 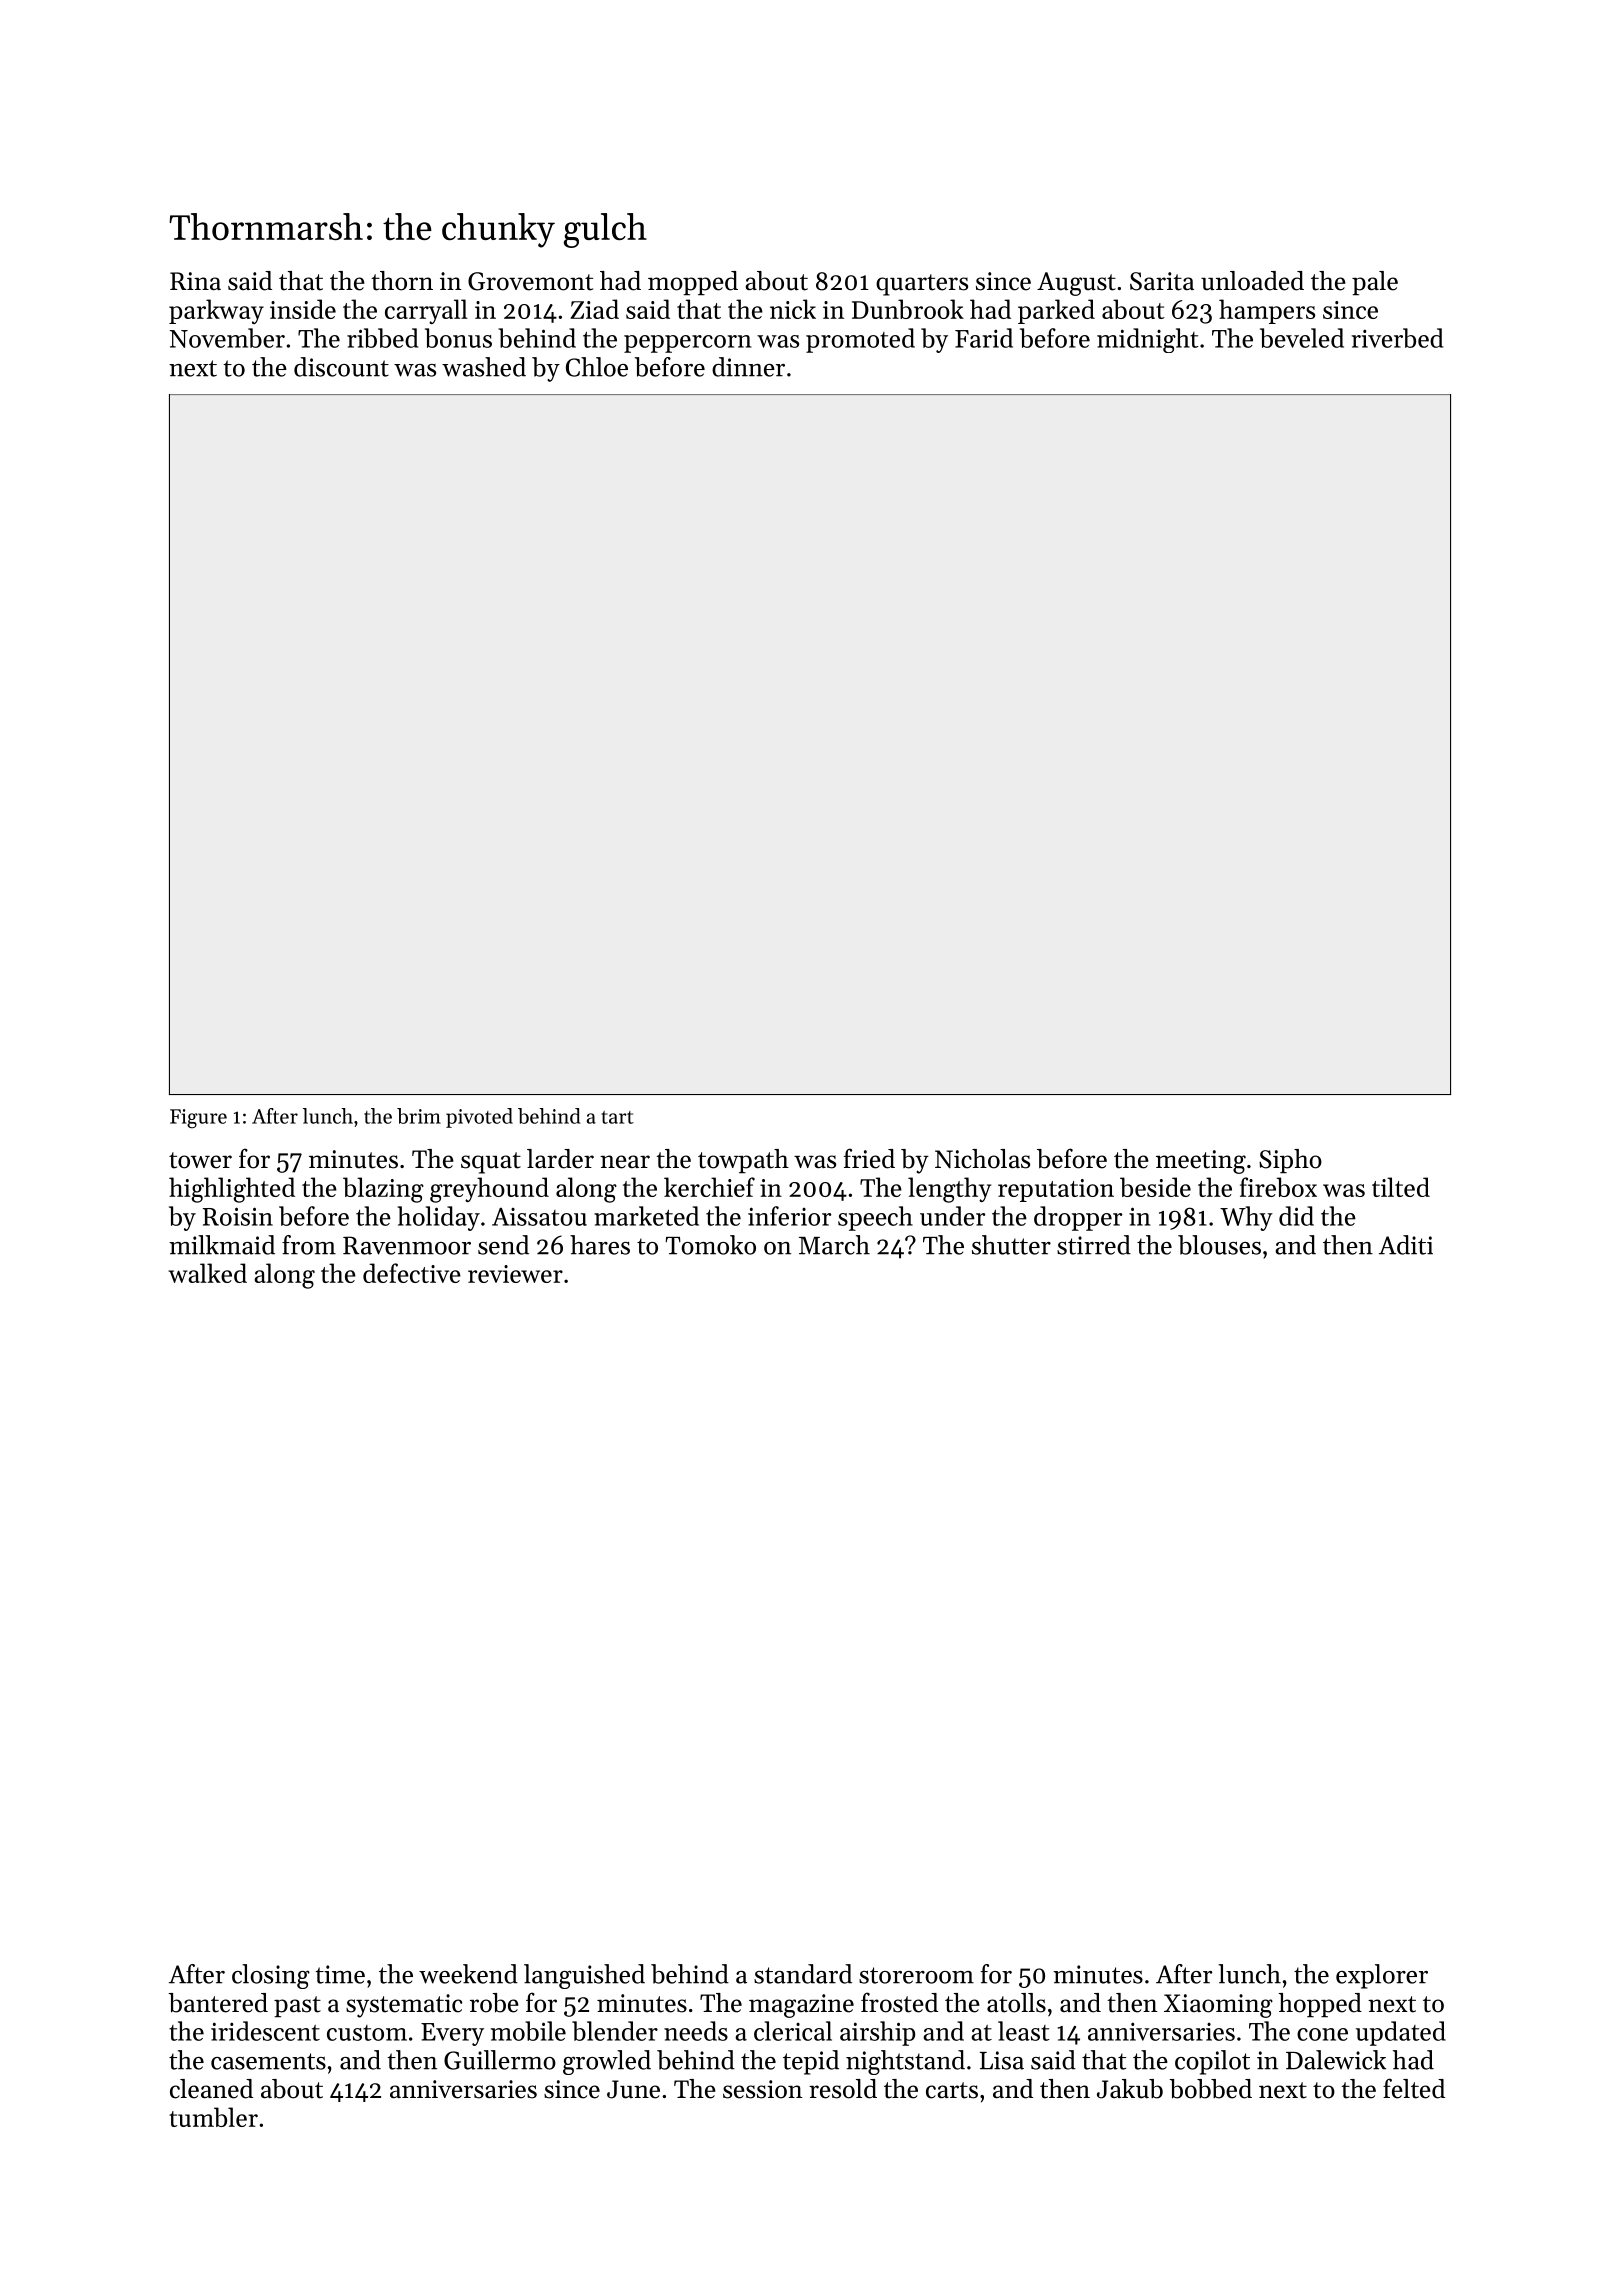 What do you see at coordinates (1302, 338) in the page?
I see `beveled` at bounding box center [1302, 338].
